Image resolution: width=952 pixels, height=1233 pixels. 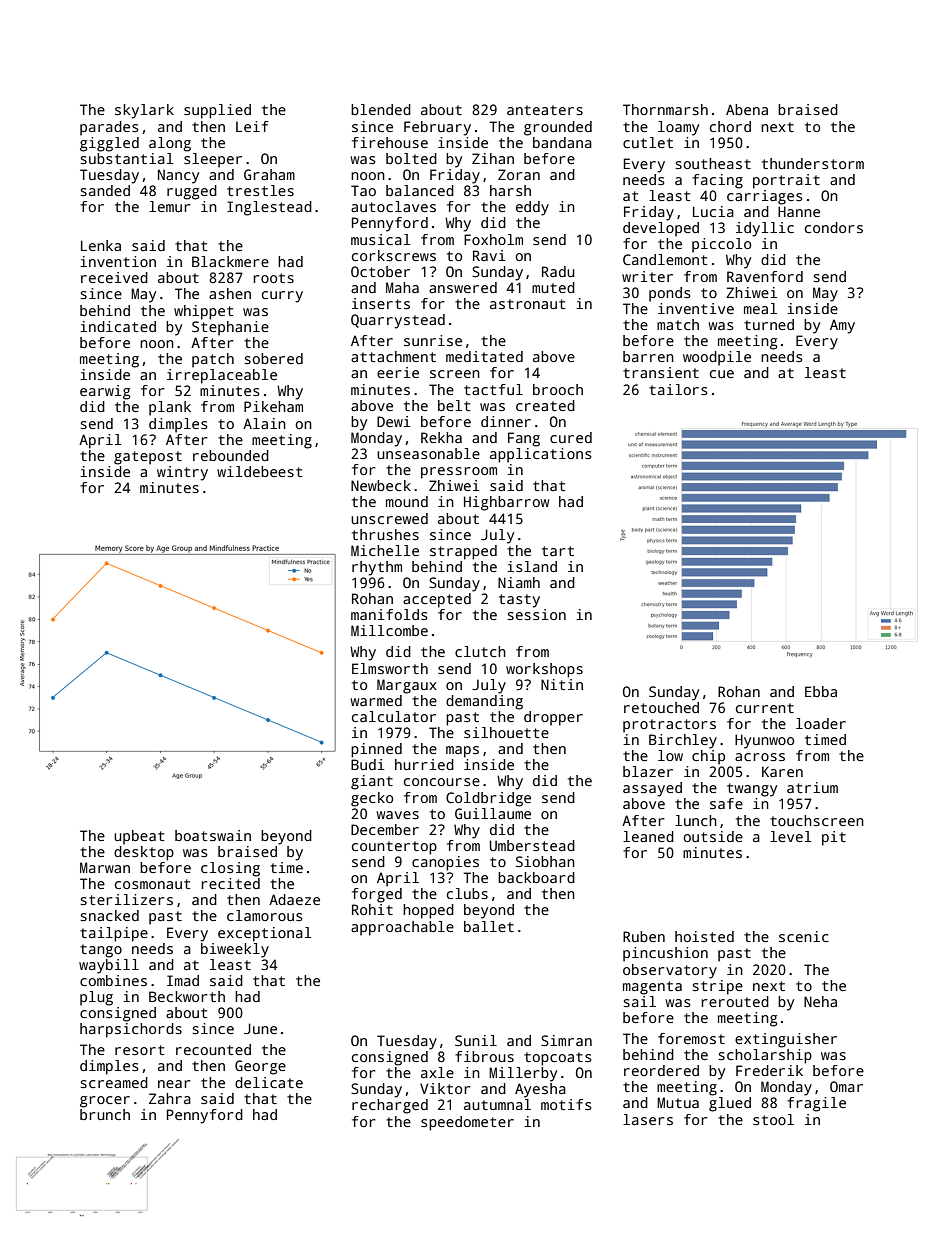 I want to click on skylark, so click(x=144, y=111).
